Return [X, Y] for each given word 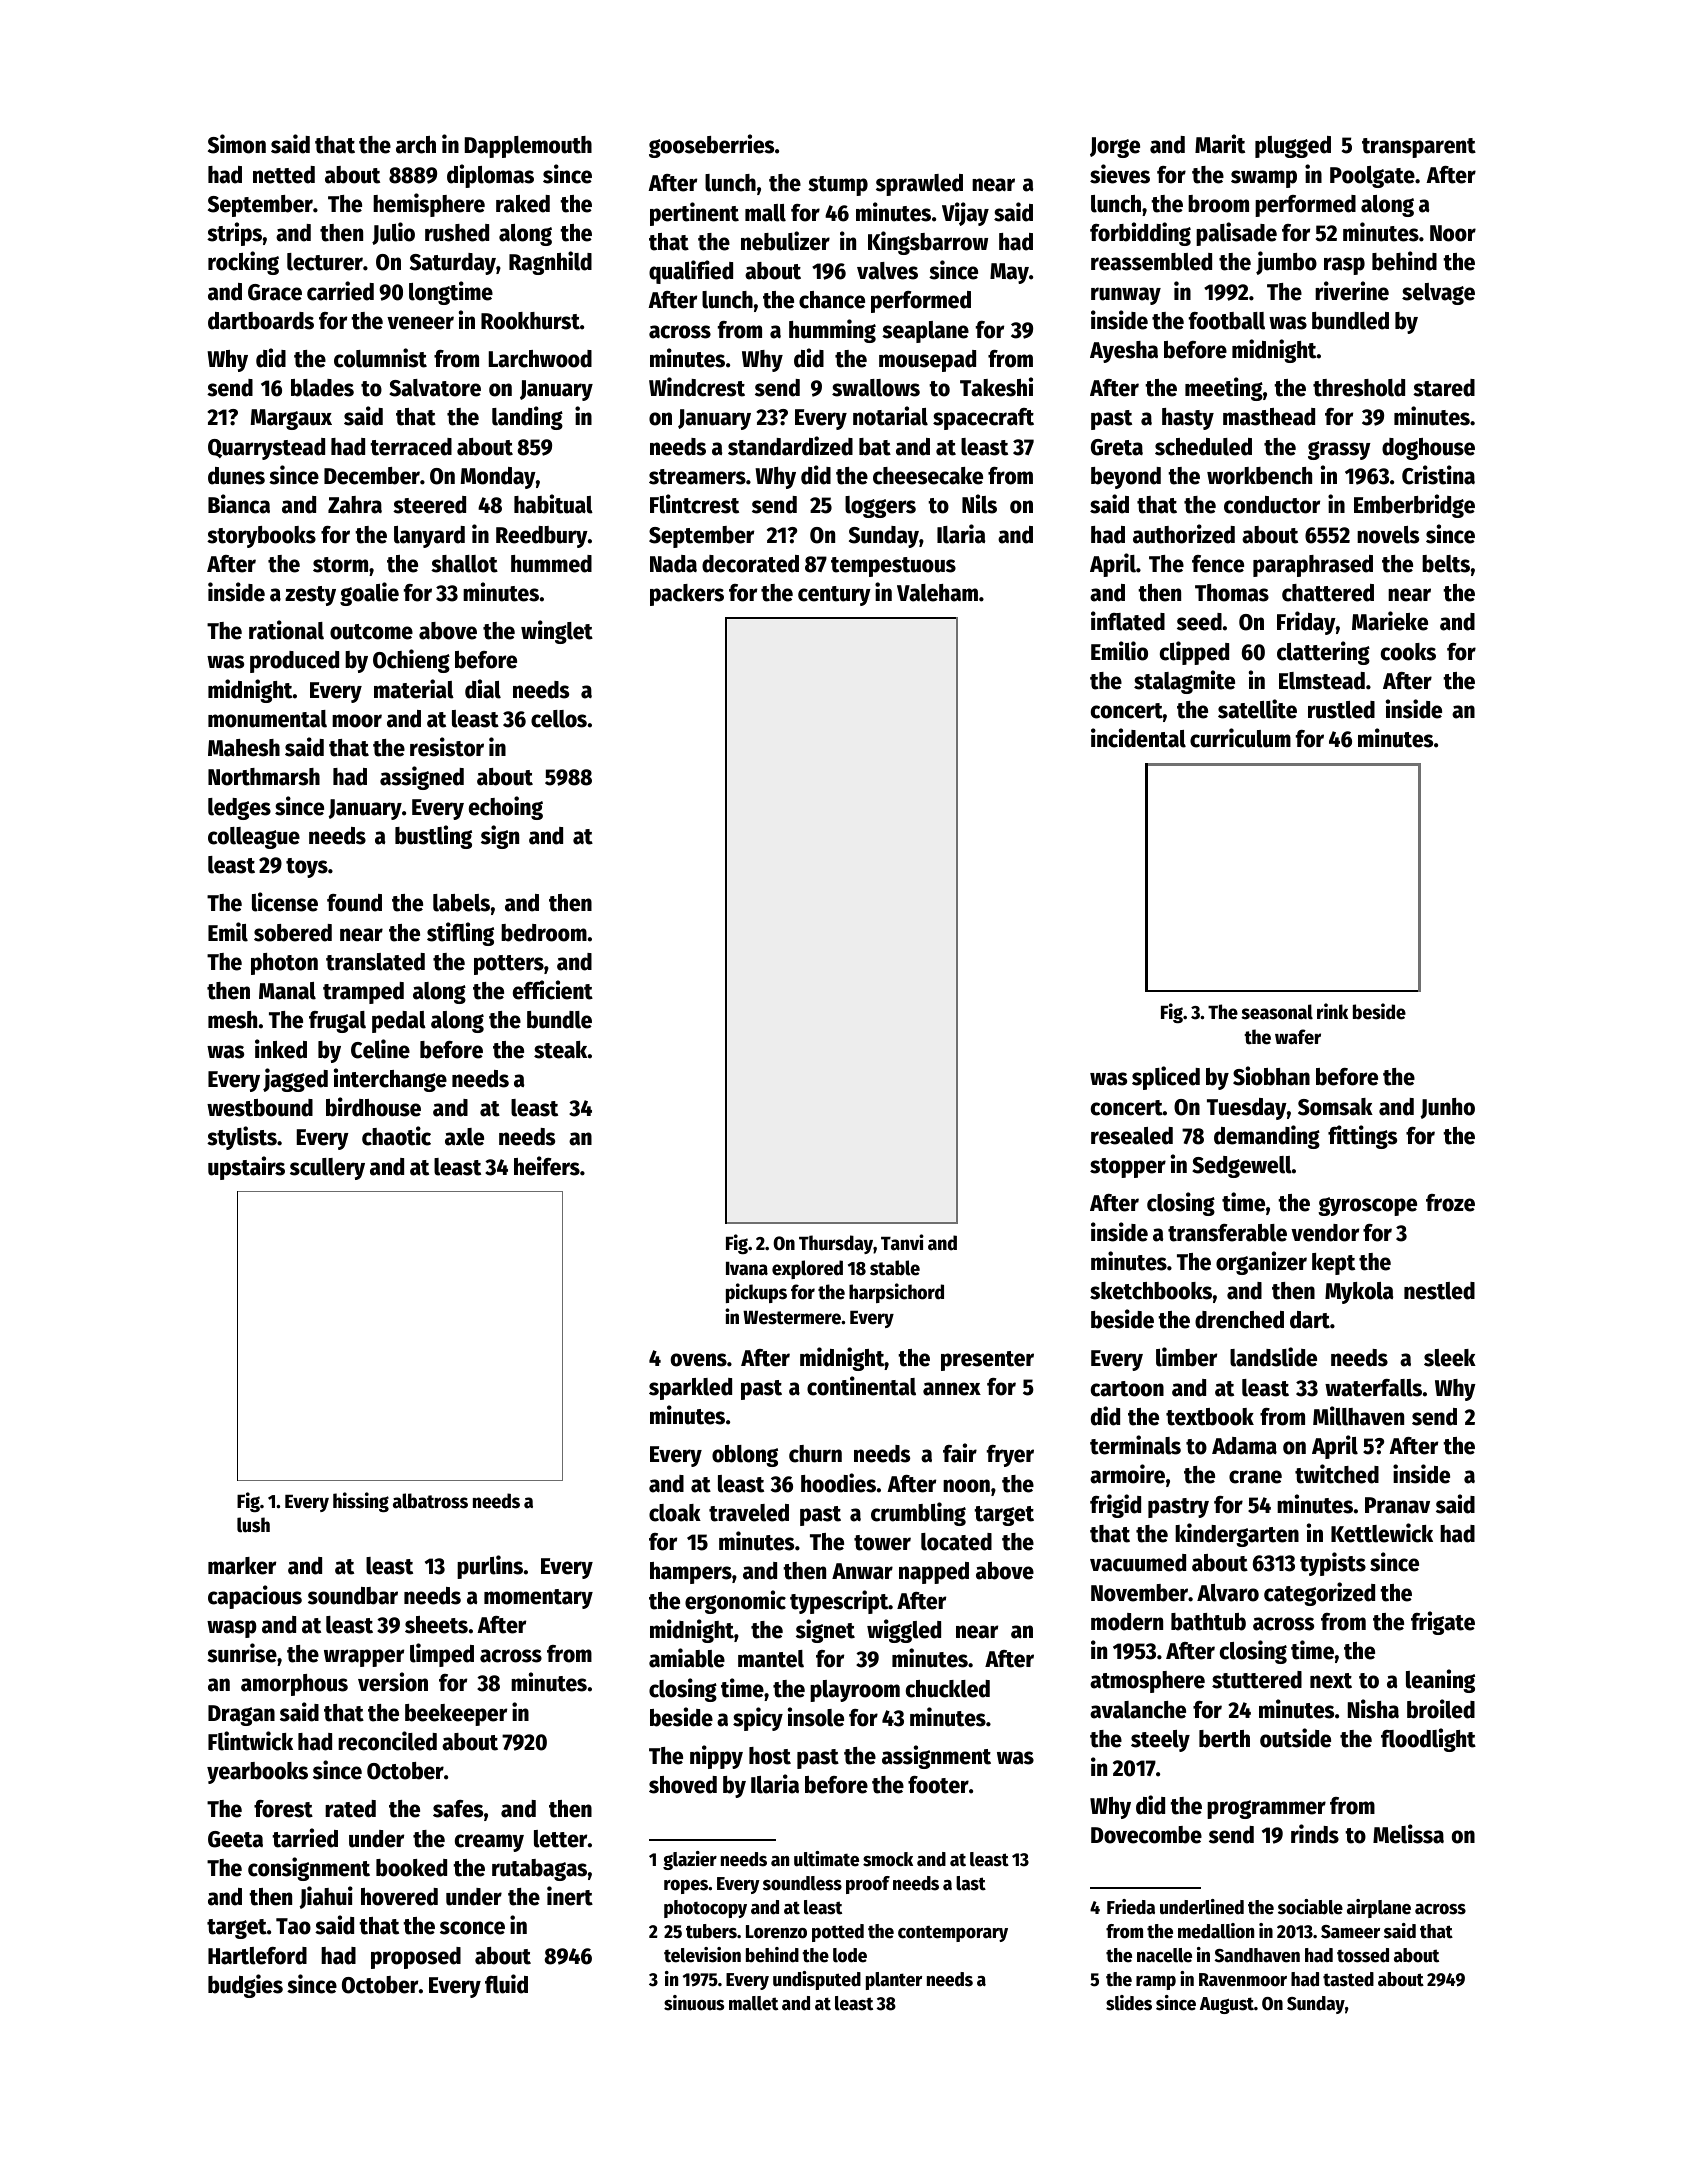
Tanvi [902, 1242]
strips [234, 234]
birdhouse [373, 1107]
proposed [416, 1958]
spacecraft [983, 419]
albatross [430, 1501]
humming [832, 331]
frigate [1443, 1623]
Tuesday [1247, 1109]
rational [286, 630]
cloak [675, 1513]
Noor [1453, 233]
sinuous [694, 2003]
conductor [1272, 505]
